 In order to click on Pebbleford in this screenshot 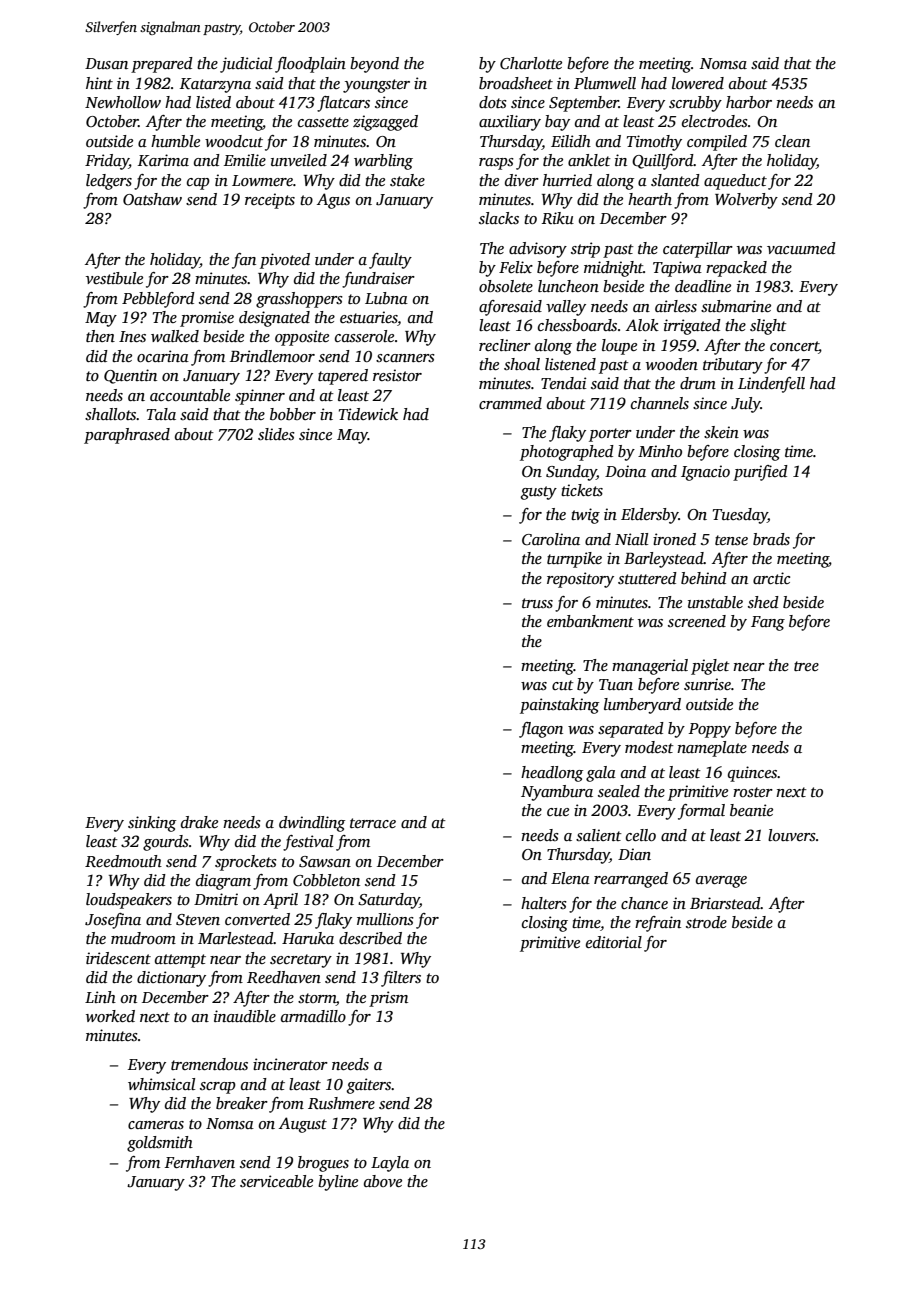, I will do `click(158, 300)`.
